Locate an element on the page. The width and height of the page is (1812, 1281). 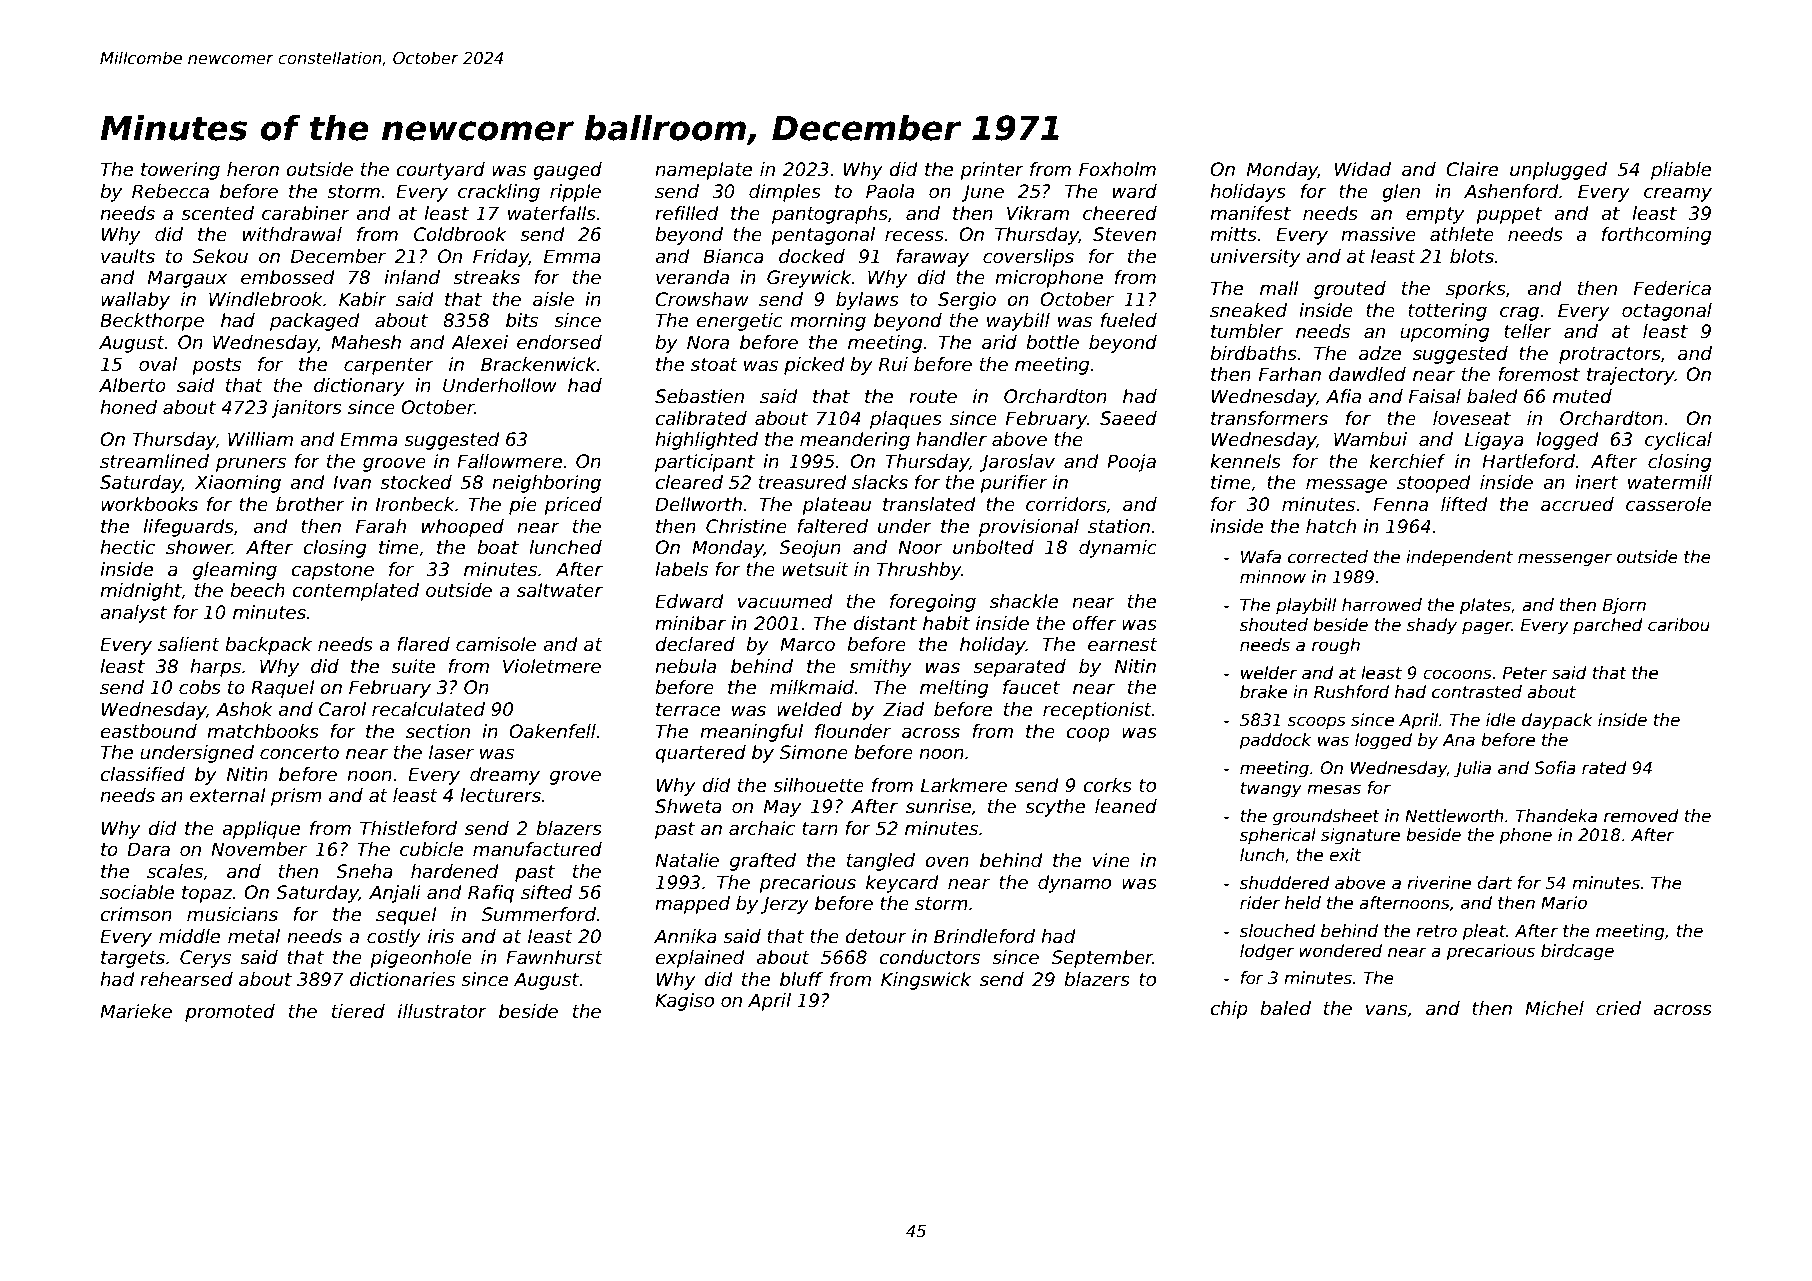
parched is located at coordinates (1608, 626).
